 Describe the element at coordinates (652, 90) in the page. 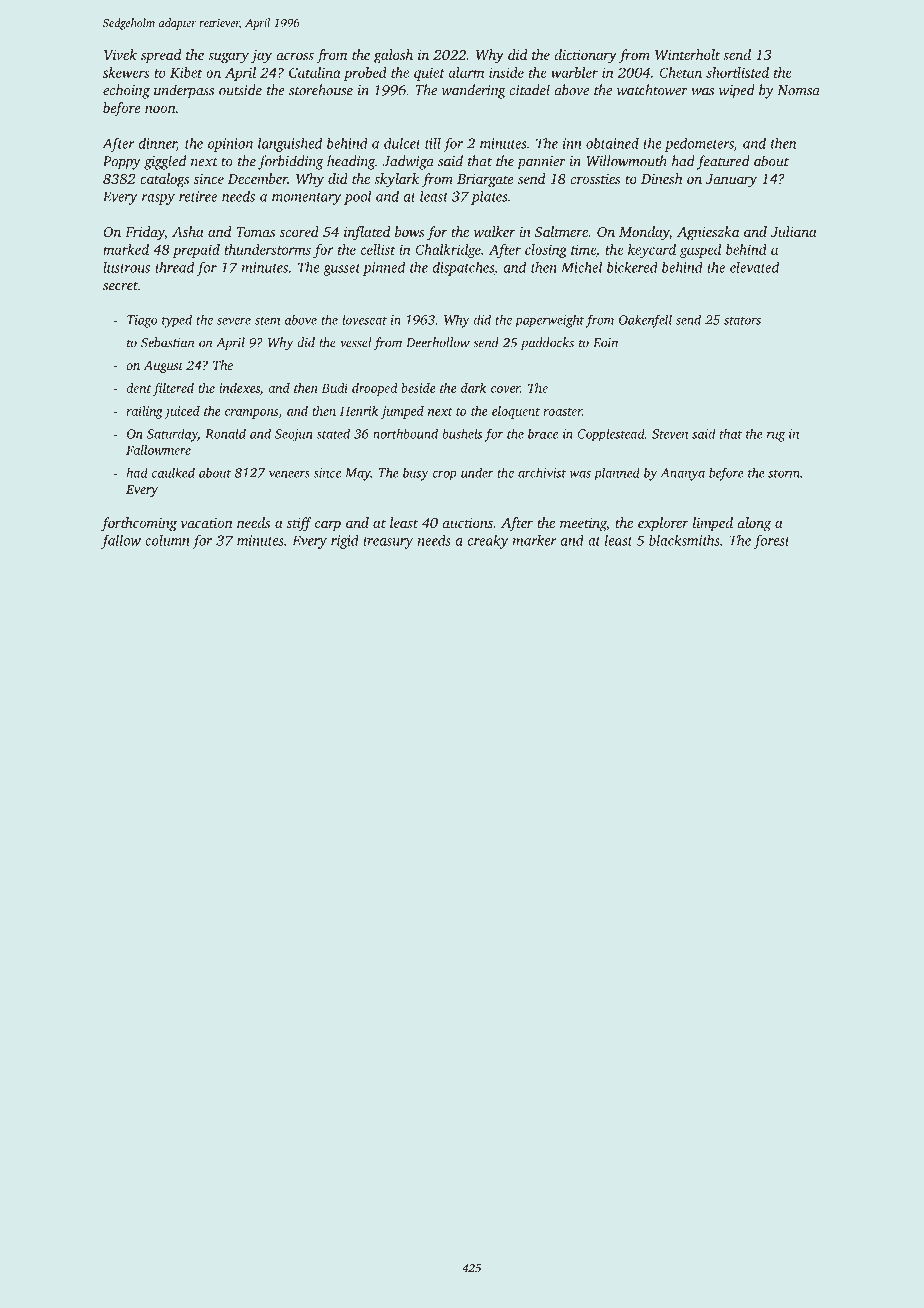

I see `watchtower` at that location.
